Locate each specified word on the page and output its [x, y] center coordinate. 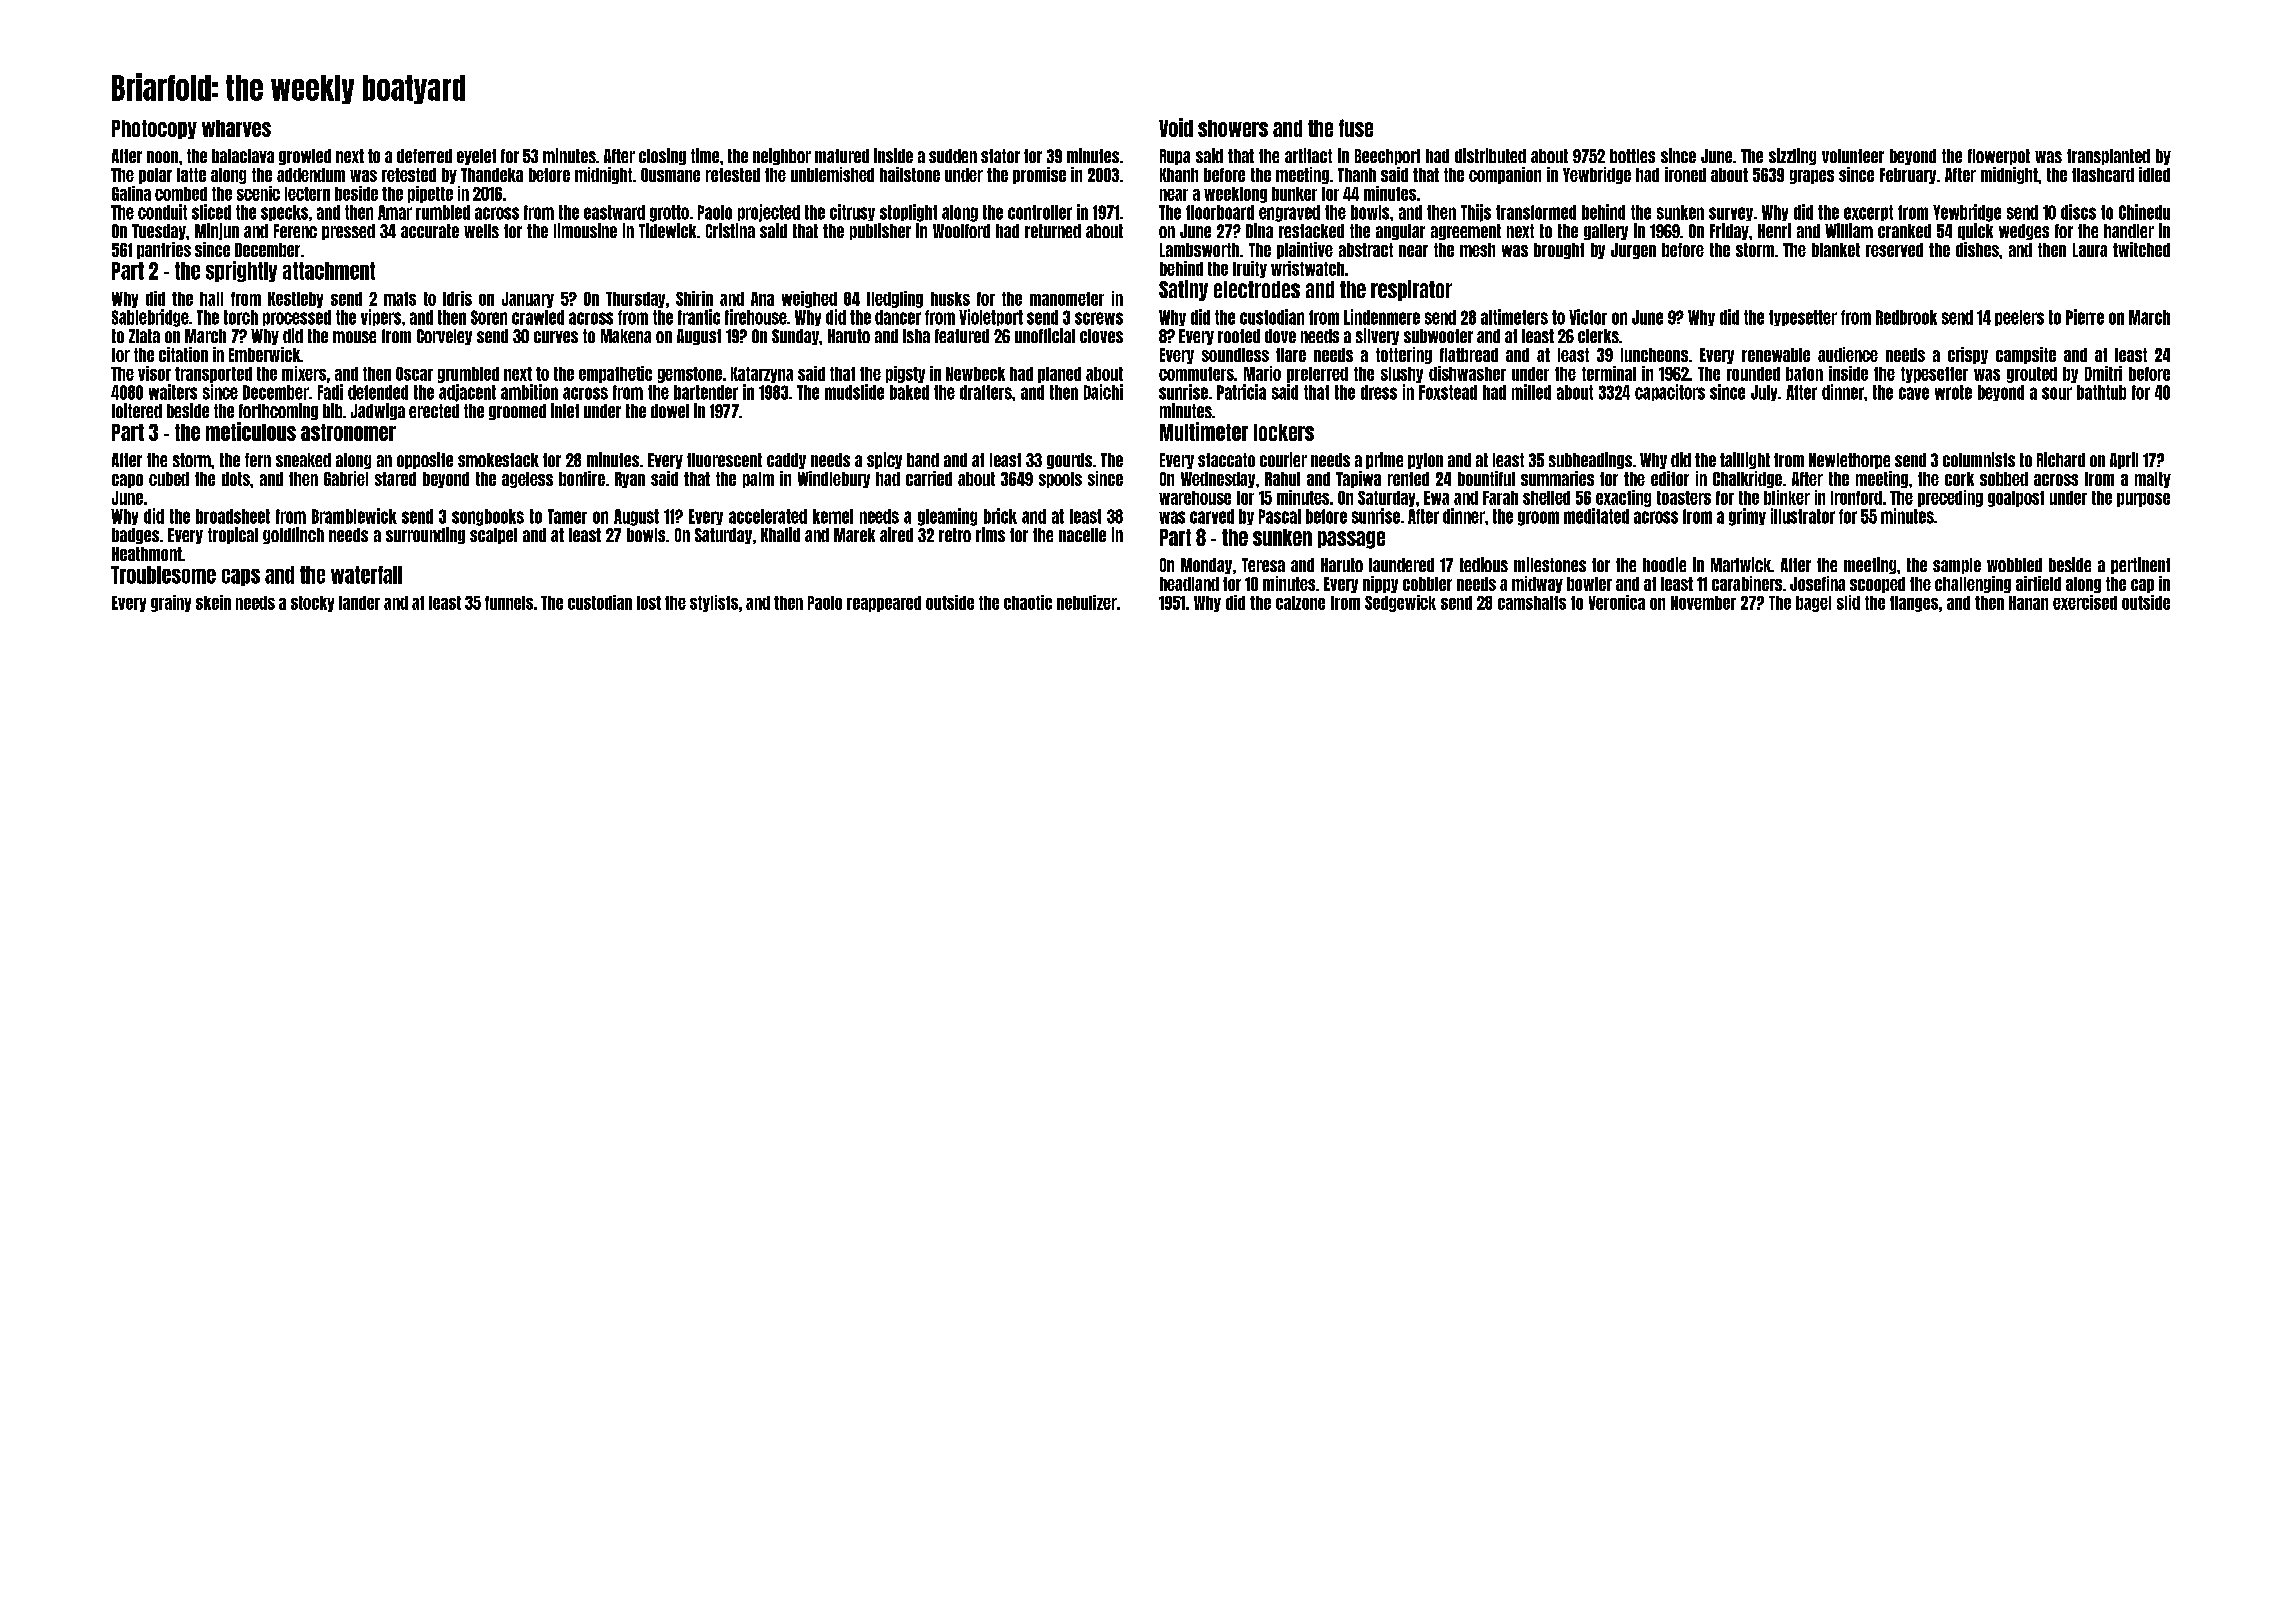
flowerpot [1999, 157]
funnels [509, 603]
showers [1233, 128]
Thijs [1476, 213]
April [2124, 460]
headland [1189, 584]
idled [2154, 174]
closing [662, 156]
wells [481, 231]
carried [929, 478]
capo [127, 481]
